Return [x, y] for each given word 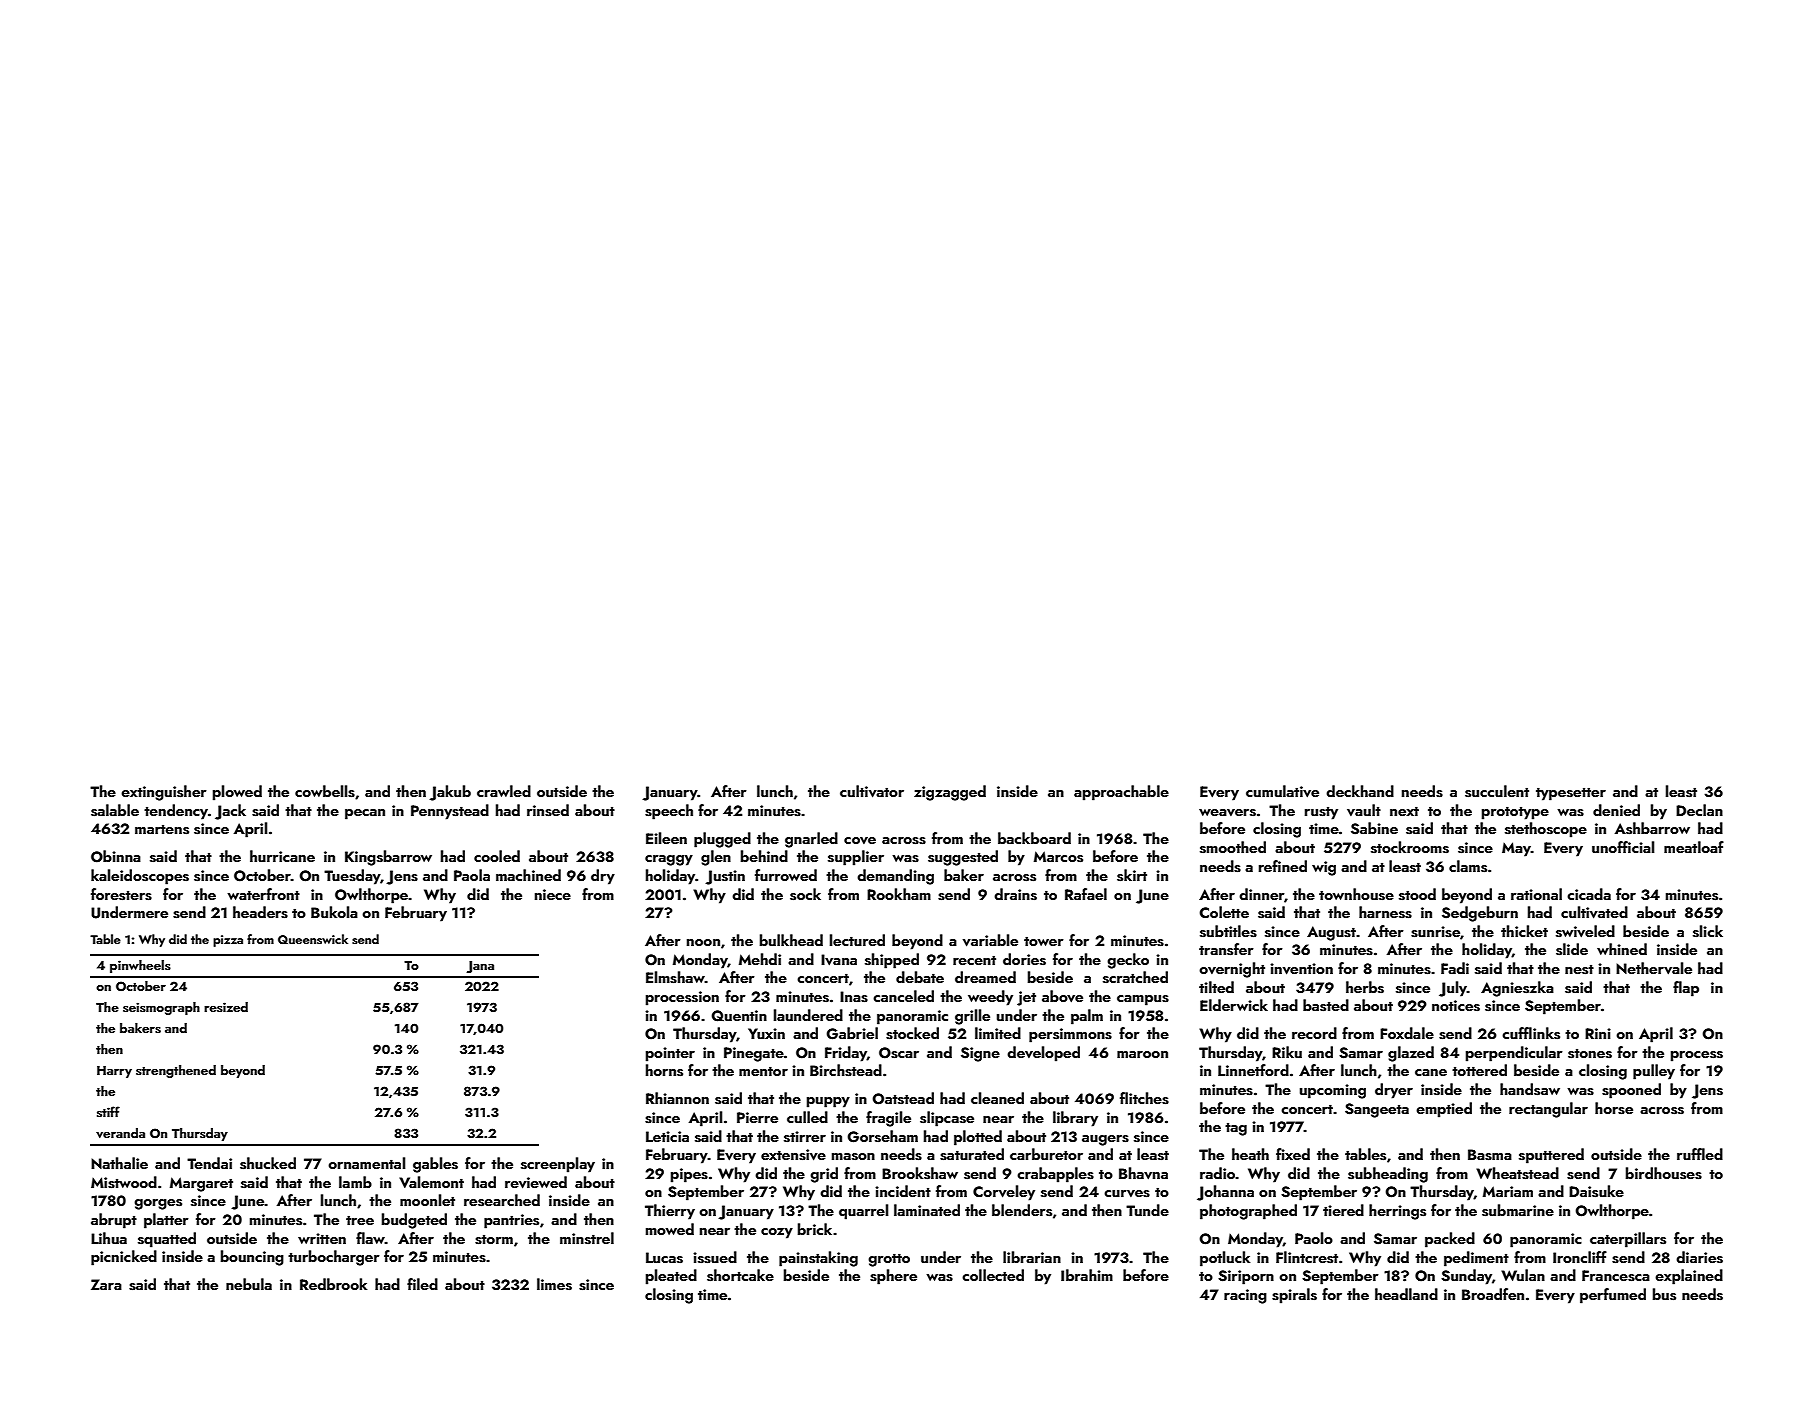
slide [1572, 949]
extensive [793, 1155]
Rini [1598, 1033]
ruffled [1700, 1154]
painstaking [818, 1259]
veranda [120, 1133]
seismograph [161, 1008]
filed [422, 1284]
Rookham [899, 894]
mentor [763, 1071]
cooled [497, 856]
